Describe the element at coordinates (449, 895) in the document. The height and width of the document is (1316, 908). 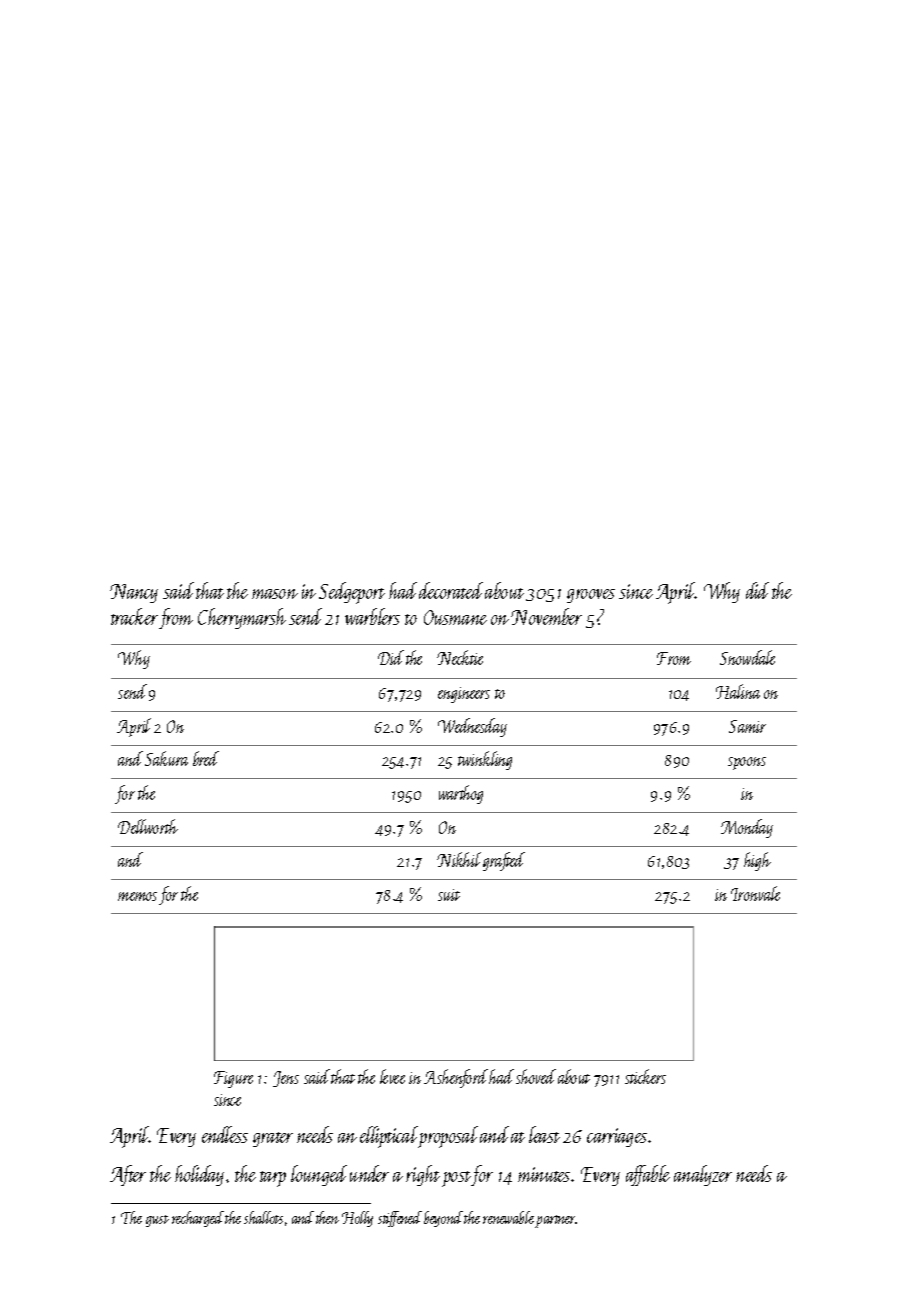
I see `suit` at that location.
